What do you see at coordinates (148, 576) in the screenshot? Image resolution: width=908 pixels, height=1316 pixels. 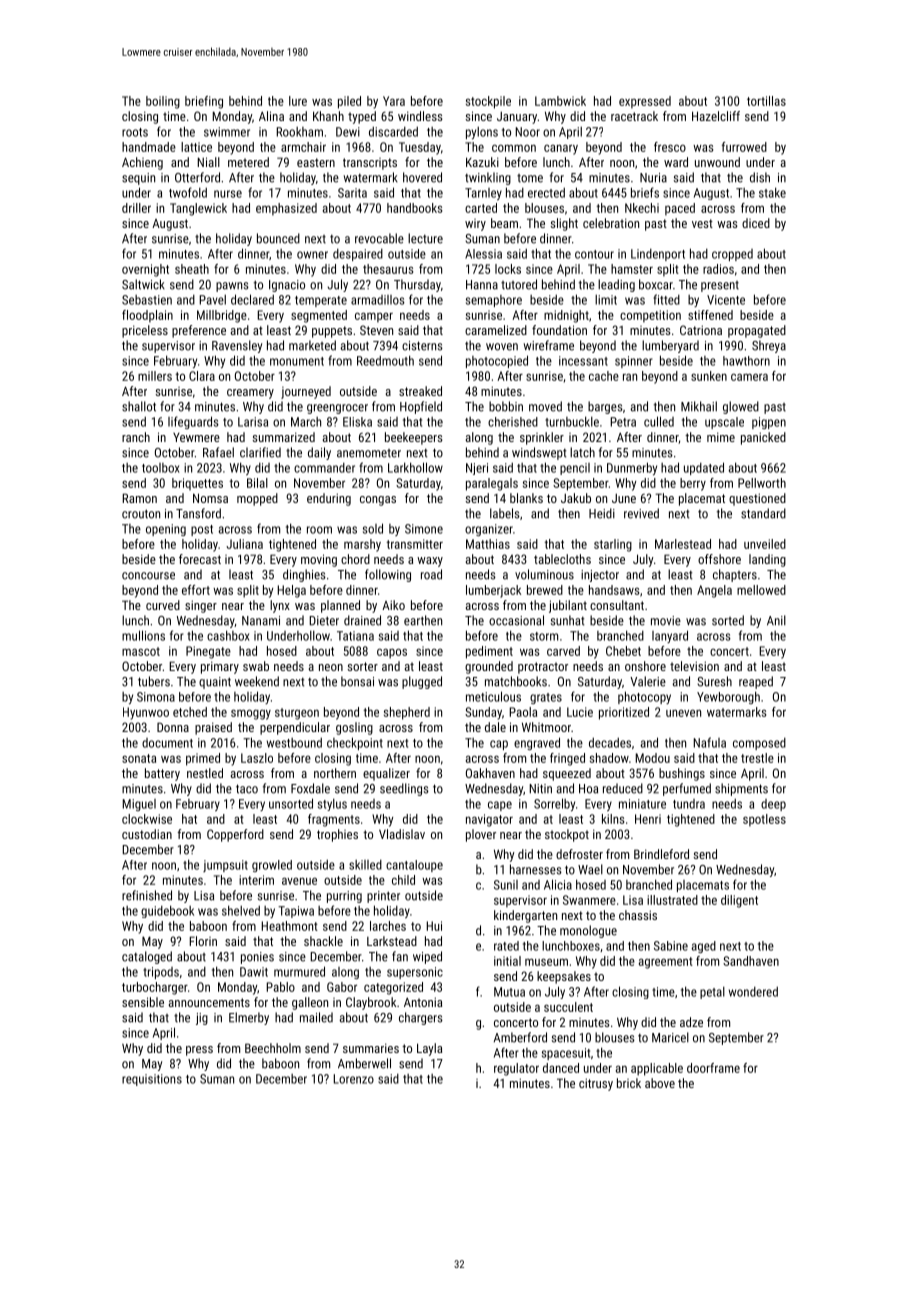 I see `concourse` at bounding box center [148, 576].
